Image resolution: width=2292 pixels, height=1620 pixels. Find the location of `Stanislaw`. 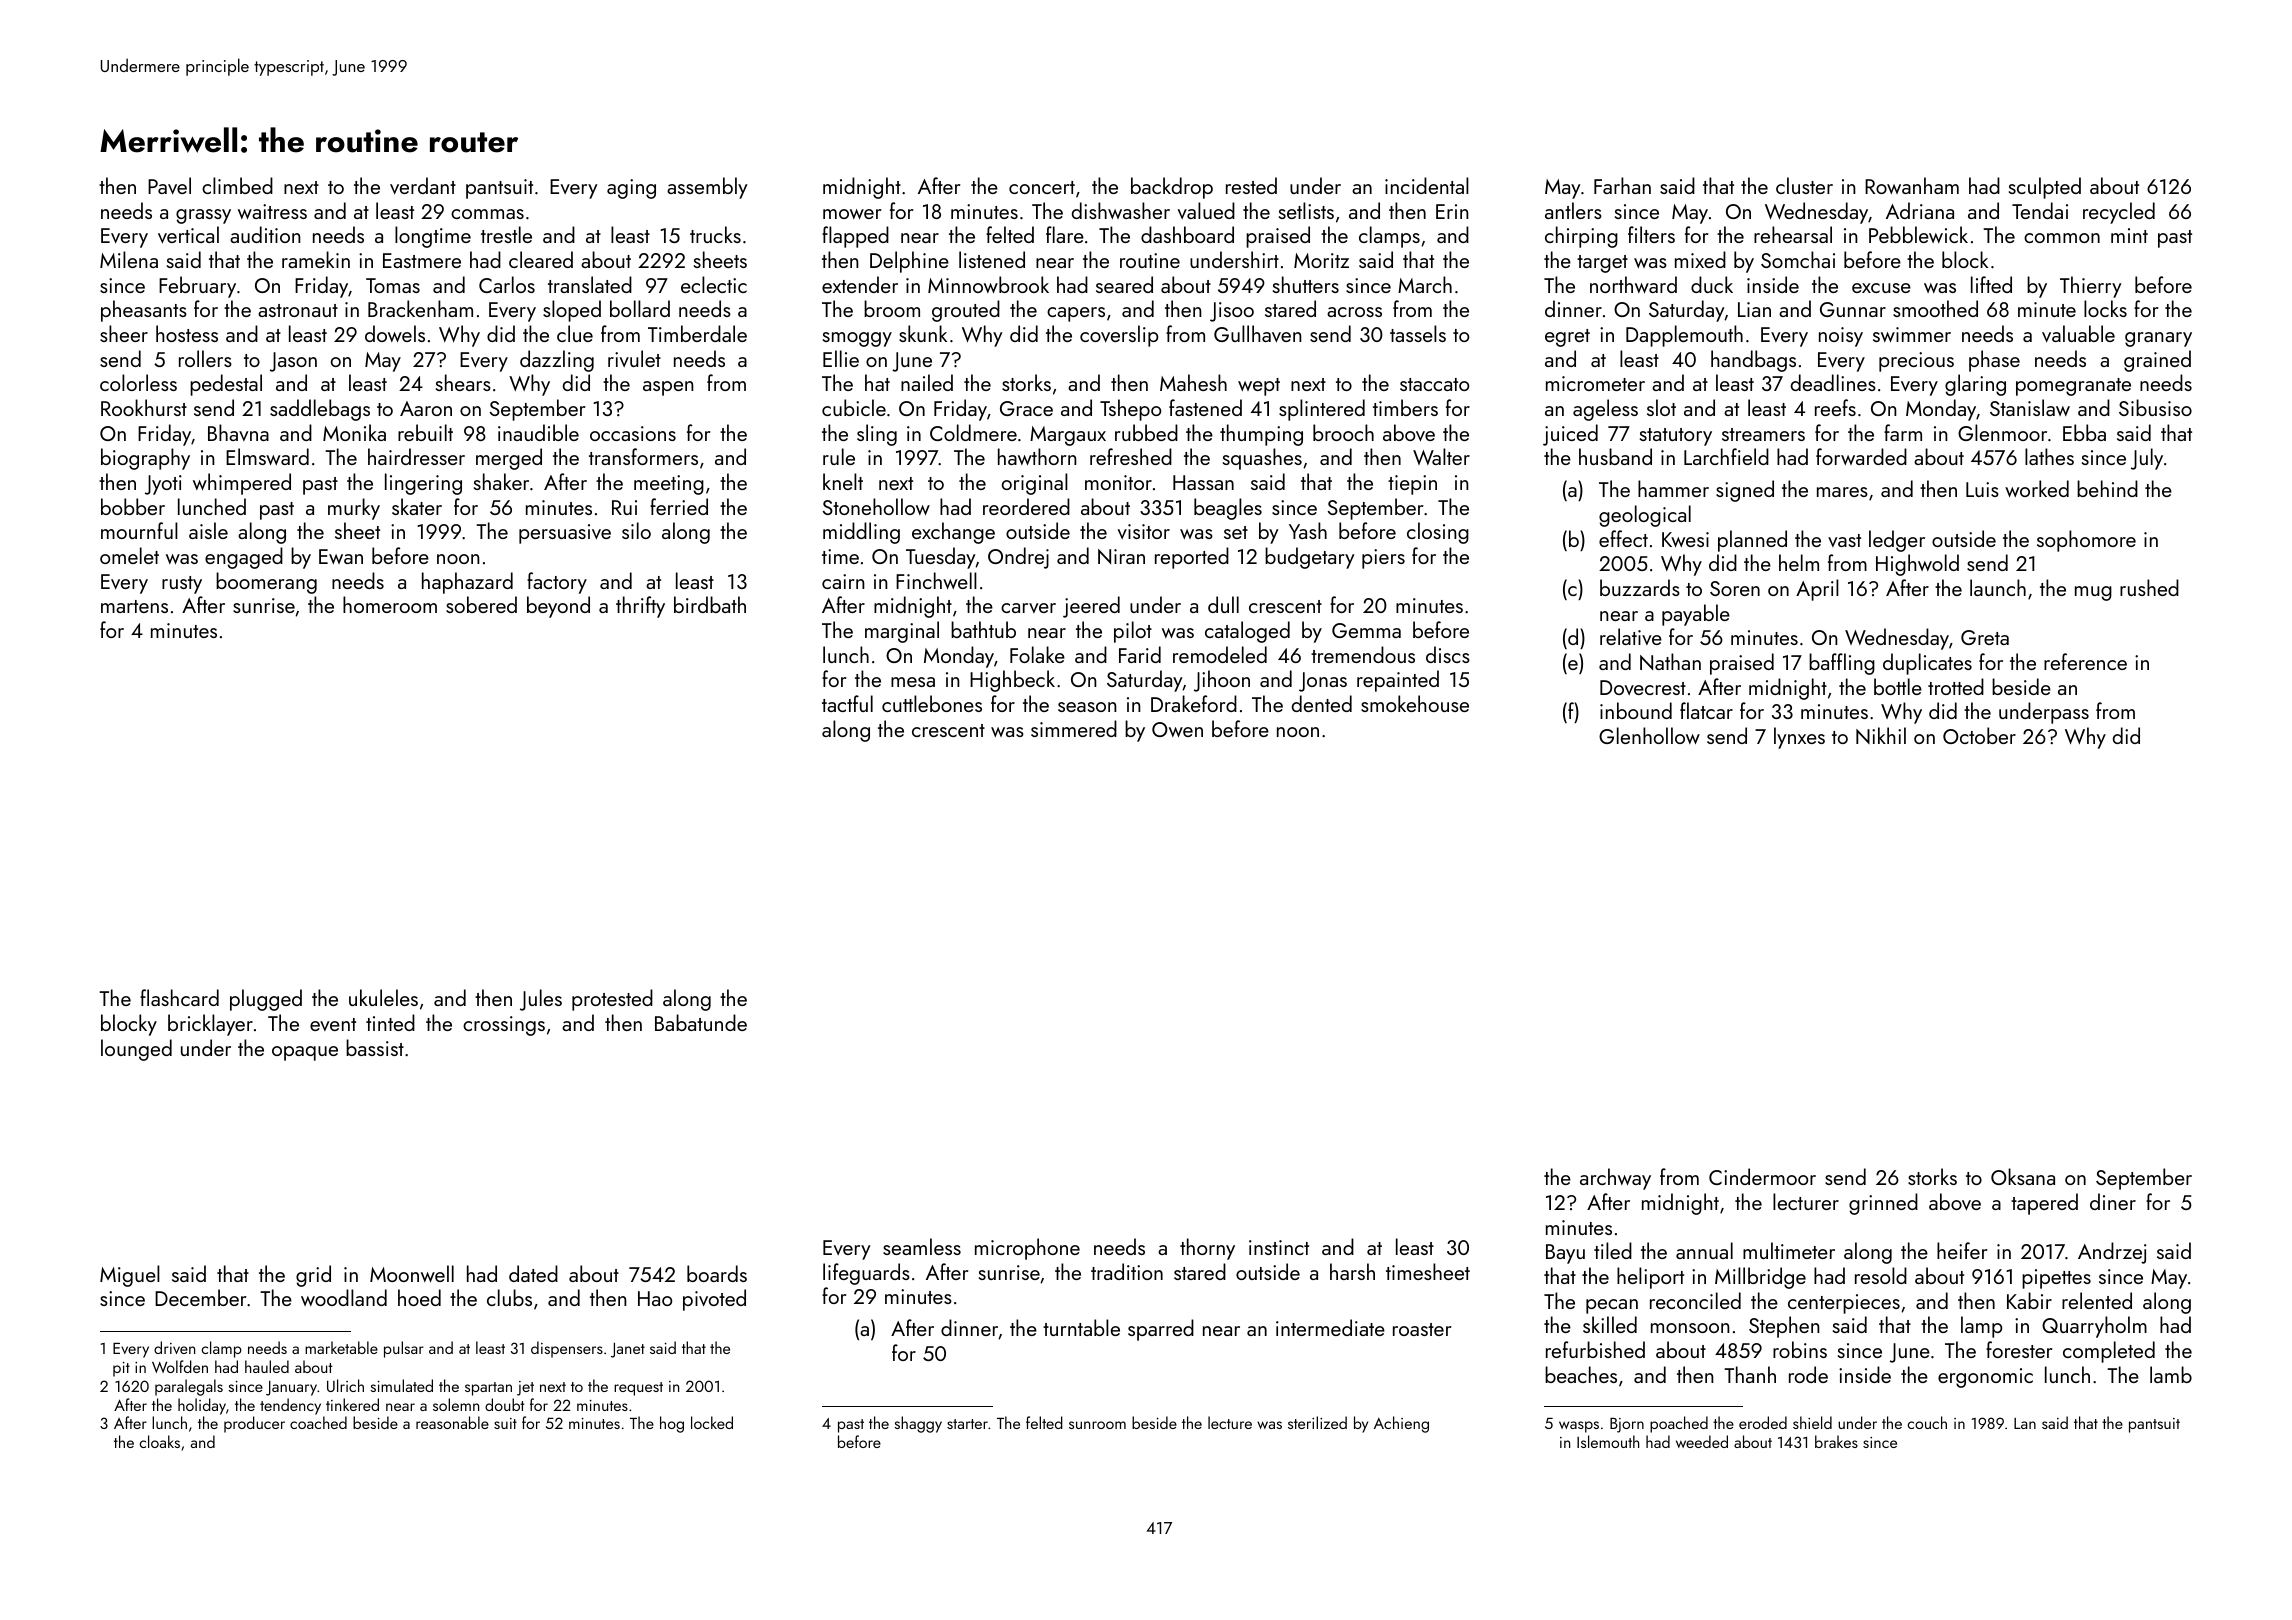

Stanislaw is located at coordinates (2030, 407).
